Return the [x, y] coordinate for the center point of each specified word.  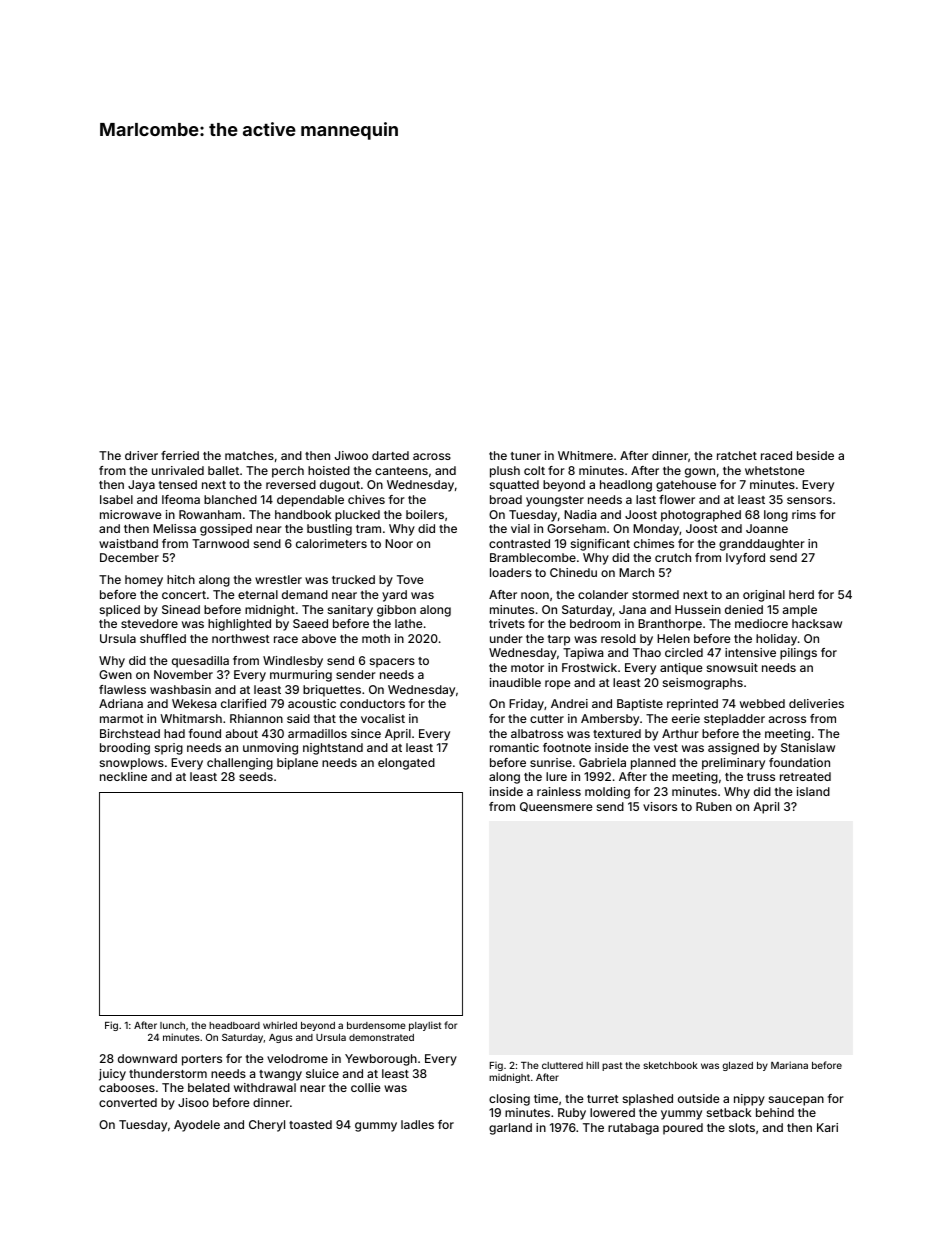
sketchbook [670, 1065]
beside [815, 455]
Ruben [714, 806]
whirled [280, 1025]
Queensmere [556, 807]
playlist [425, 1026]
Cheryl [267, 1126]
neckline [123, 776]
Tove [410, 579]
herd [801, 594]
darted [390, 455]
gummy [376, 1127]
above [319, 638]
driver [141, 455]
